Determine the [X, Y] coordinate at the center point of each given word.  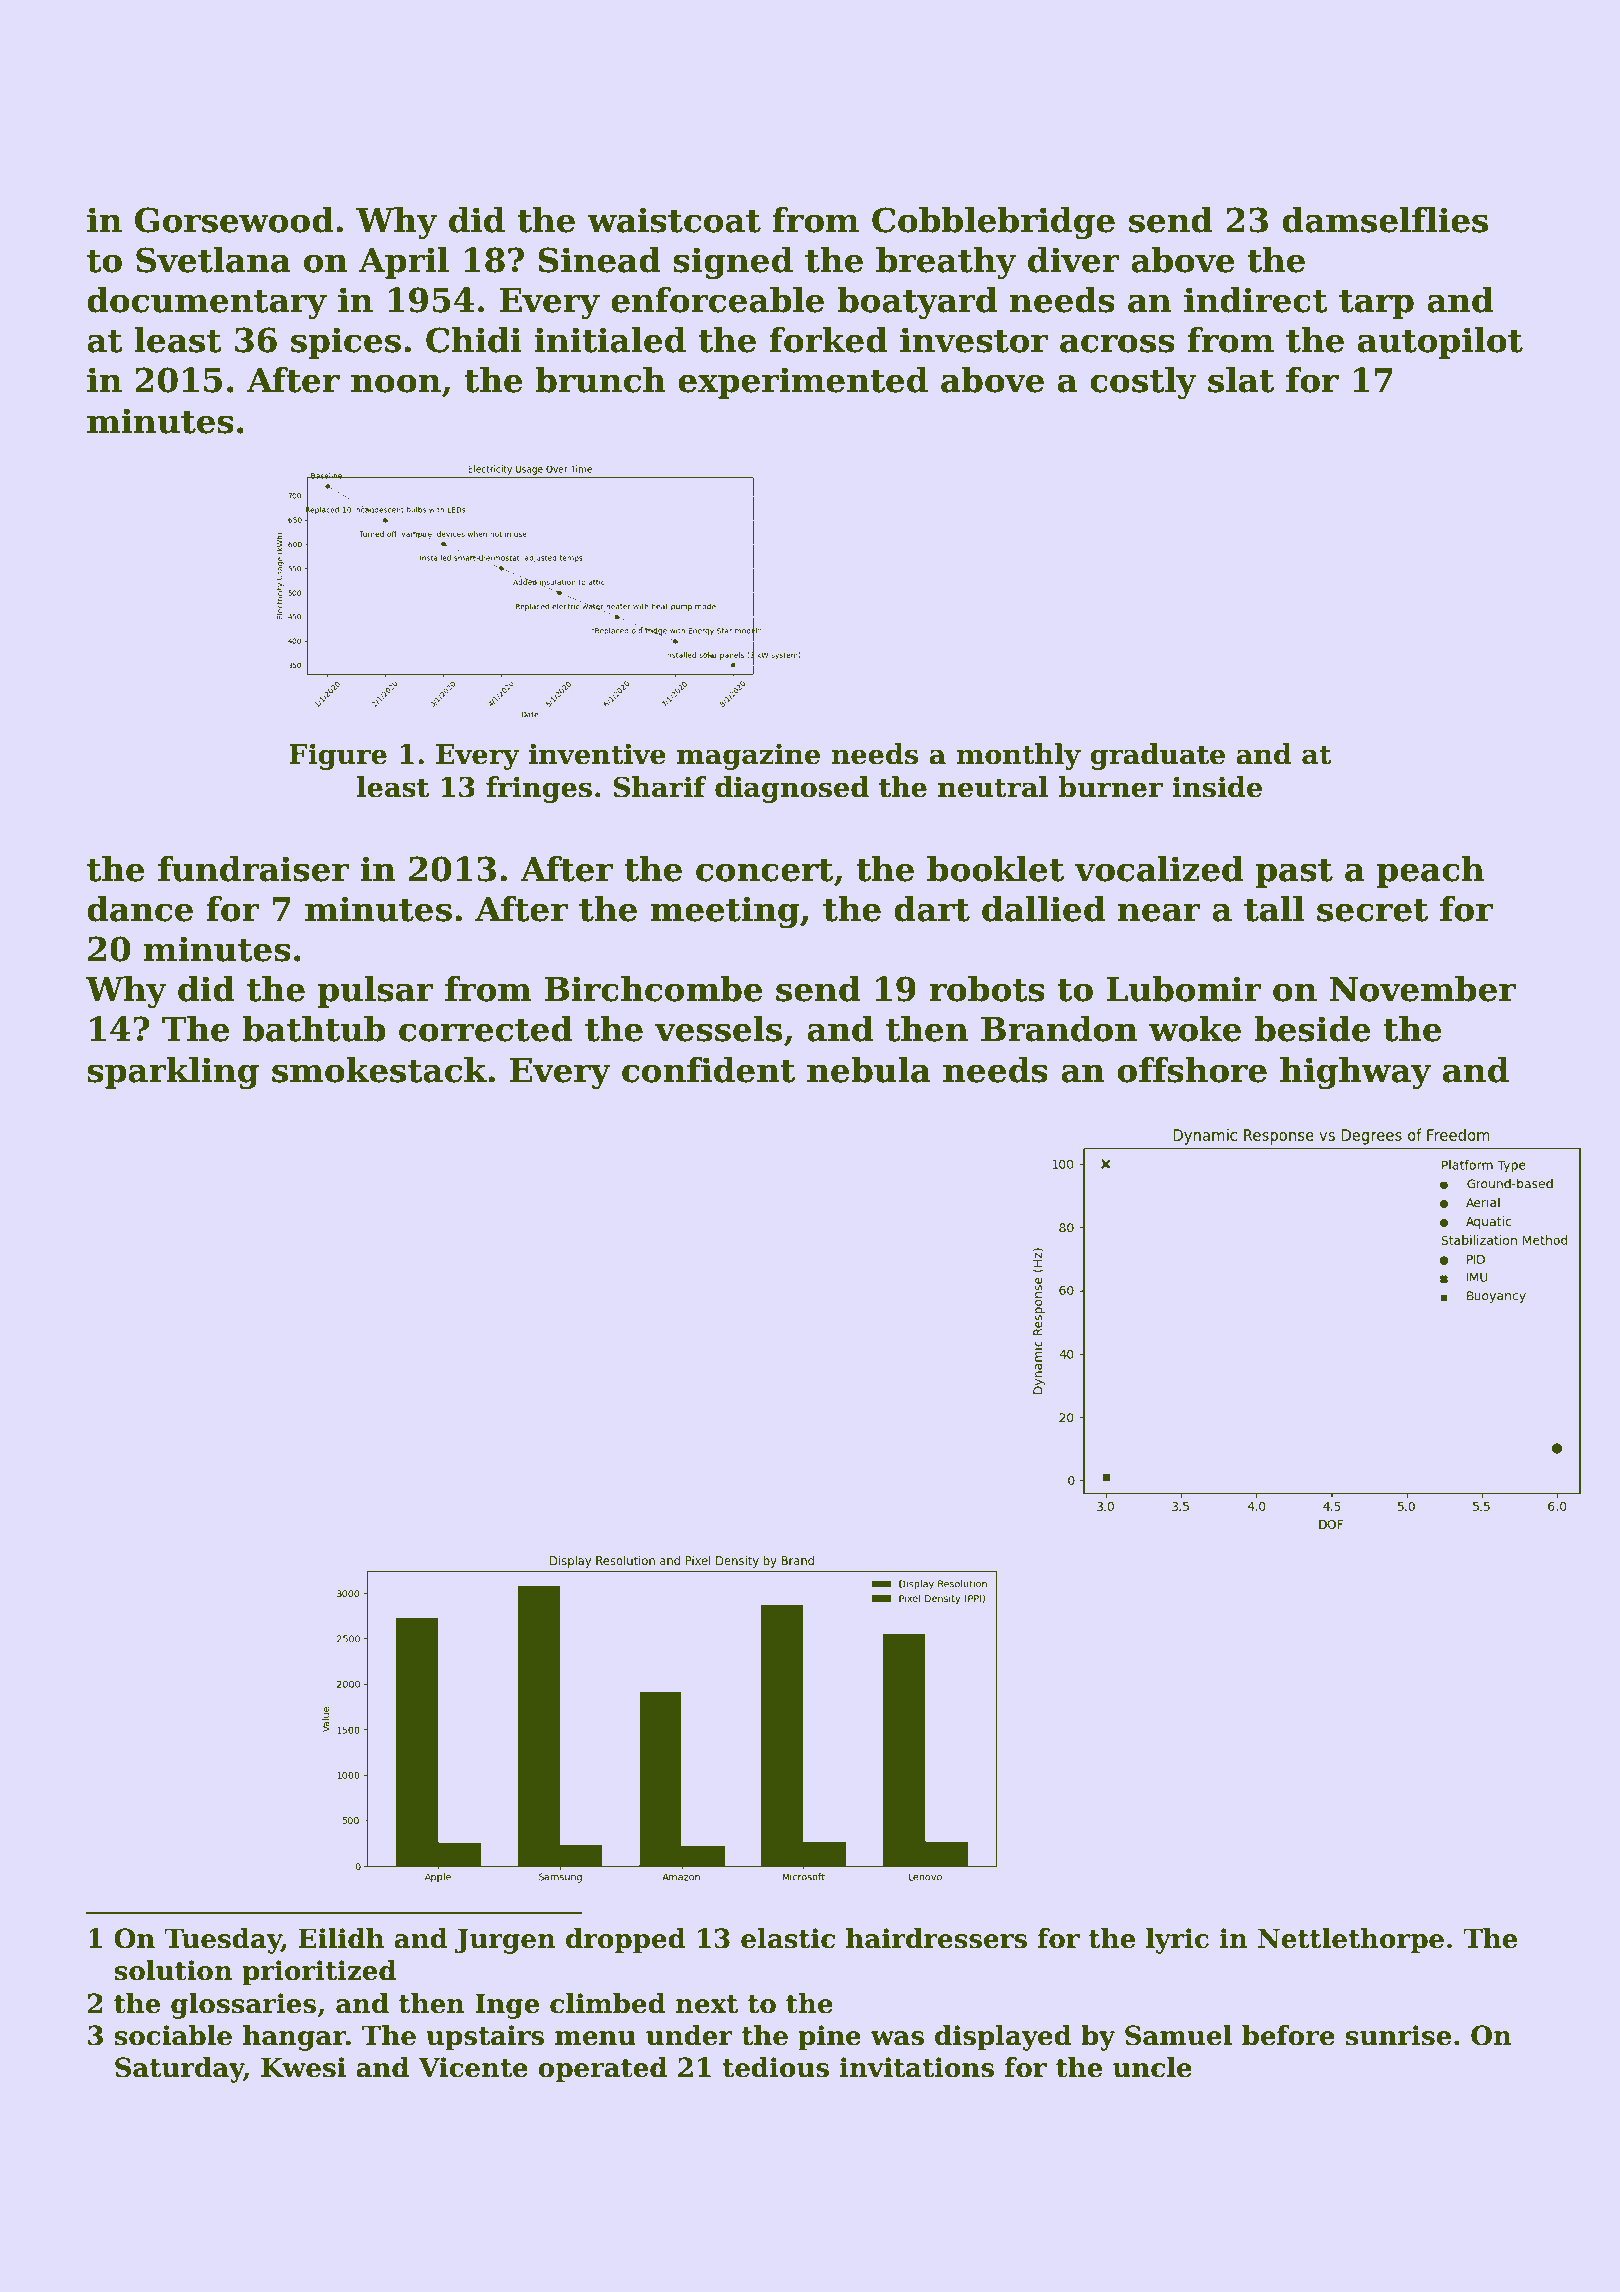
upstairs [485, 2038]
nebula [869, 1070]
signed [733, 263]
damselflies [1385, 220]
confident [708, 1070]
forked [829, 340]
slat [1241, 380]
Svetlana [213, 260]
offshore [1192, 1070]
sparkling [173, 1073]
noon [396, 383]
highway [1355, 1073]
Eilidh [341, 1938]
